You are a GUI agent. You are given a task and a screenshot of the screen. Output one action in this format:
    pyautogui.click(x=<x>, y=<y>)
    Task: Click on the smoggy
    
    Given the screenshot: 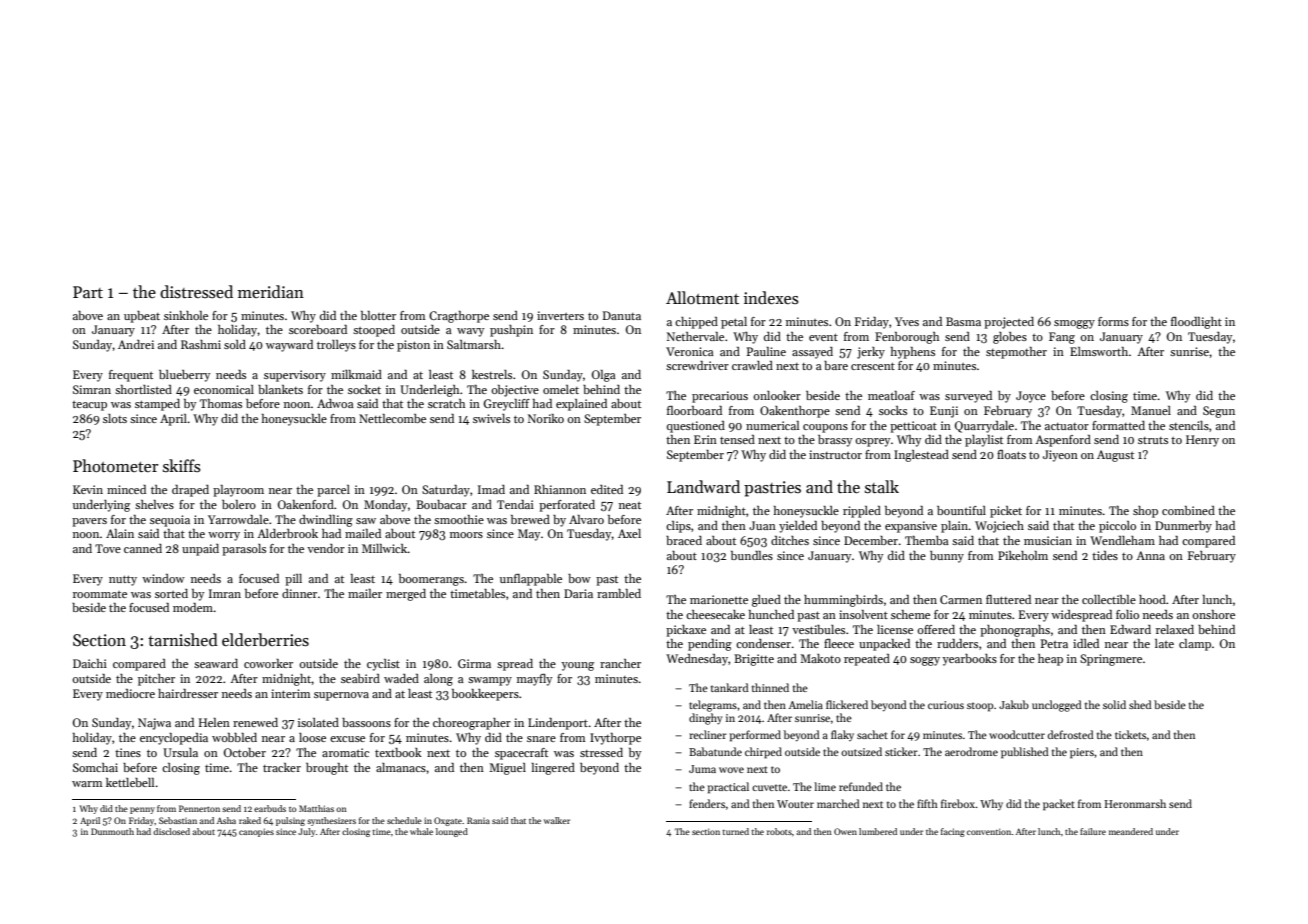 What is the action you would take?
    pyautogui.click(x=1074, y=324)
